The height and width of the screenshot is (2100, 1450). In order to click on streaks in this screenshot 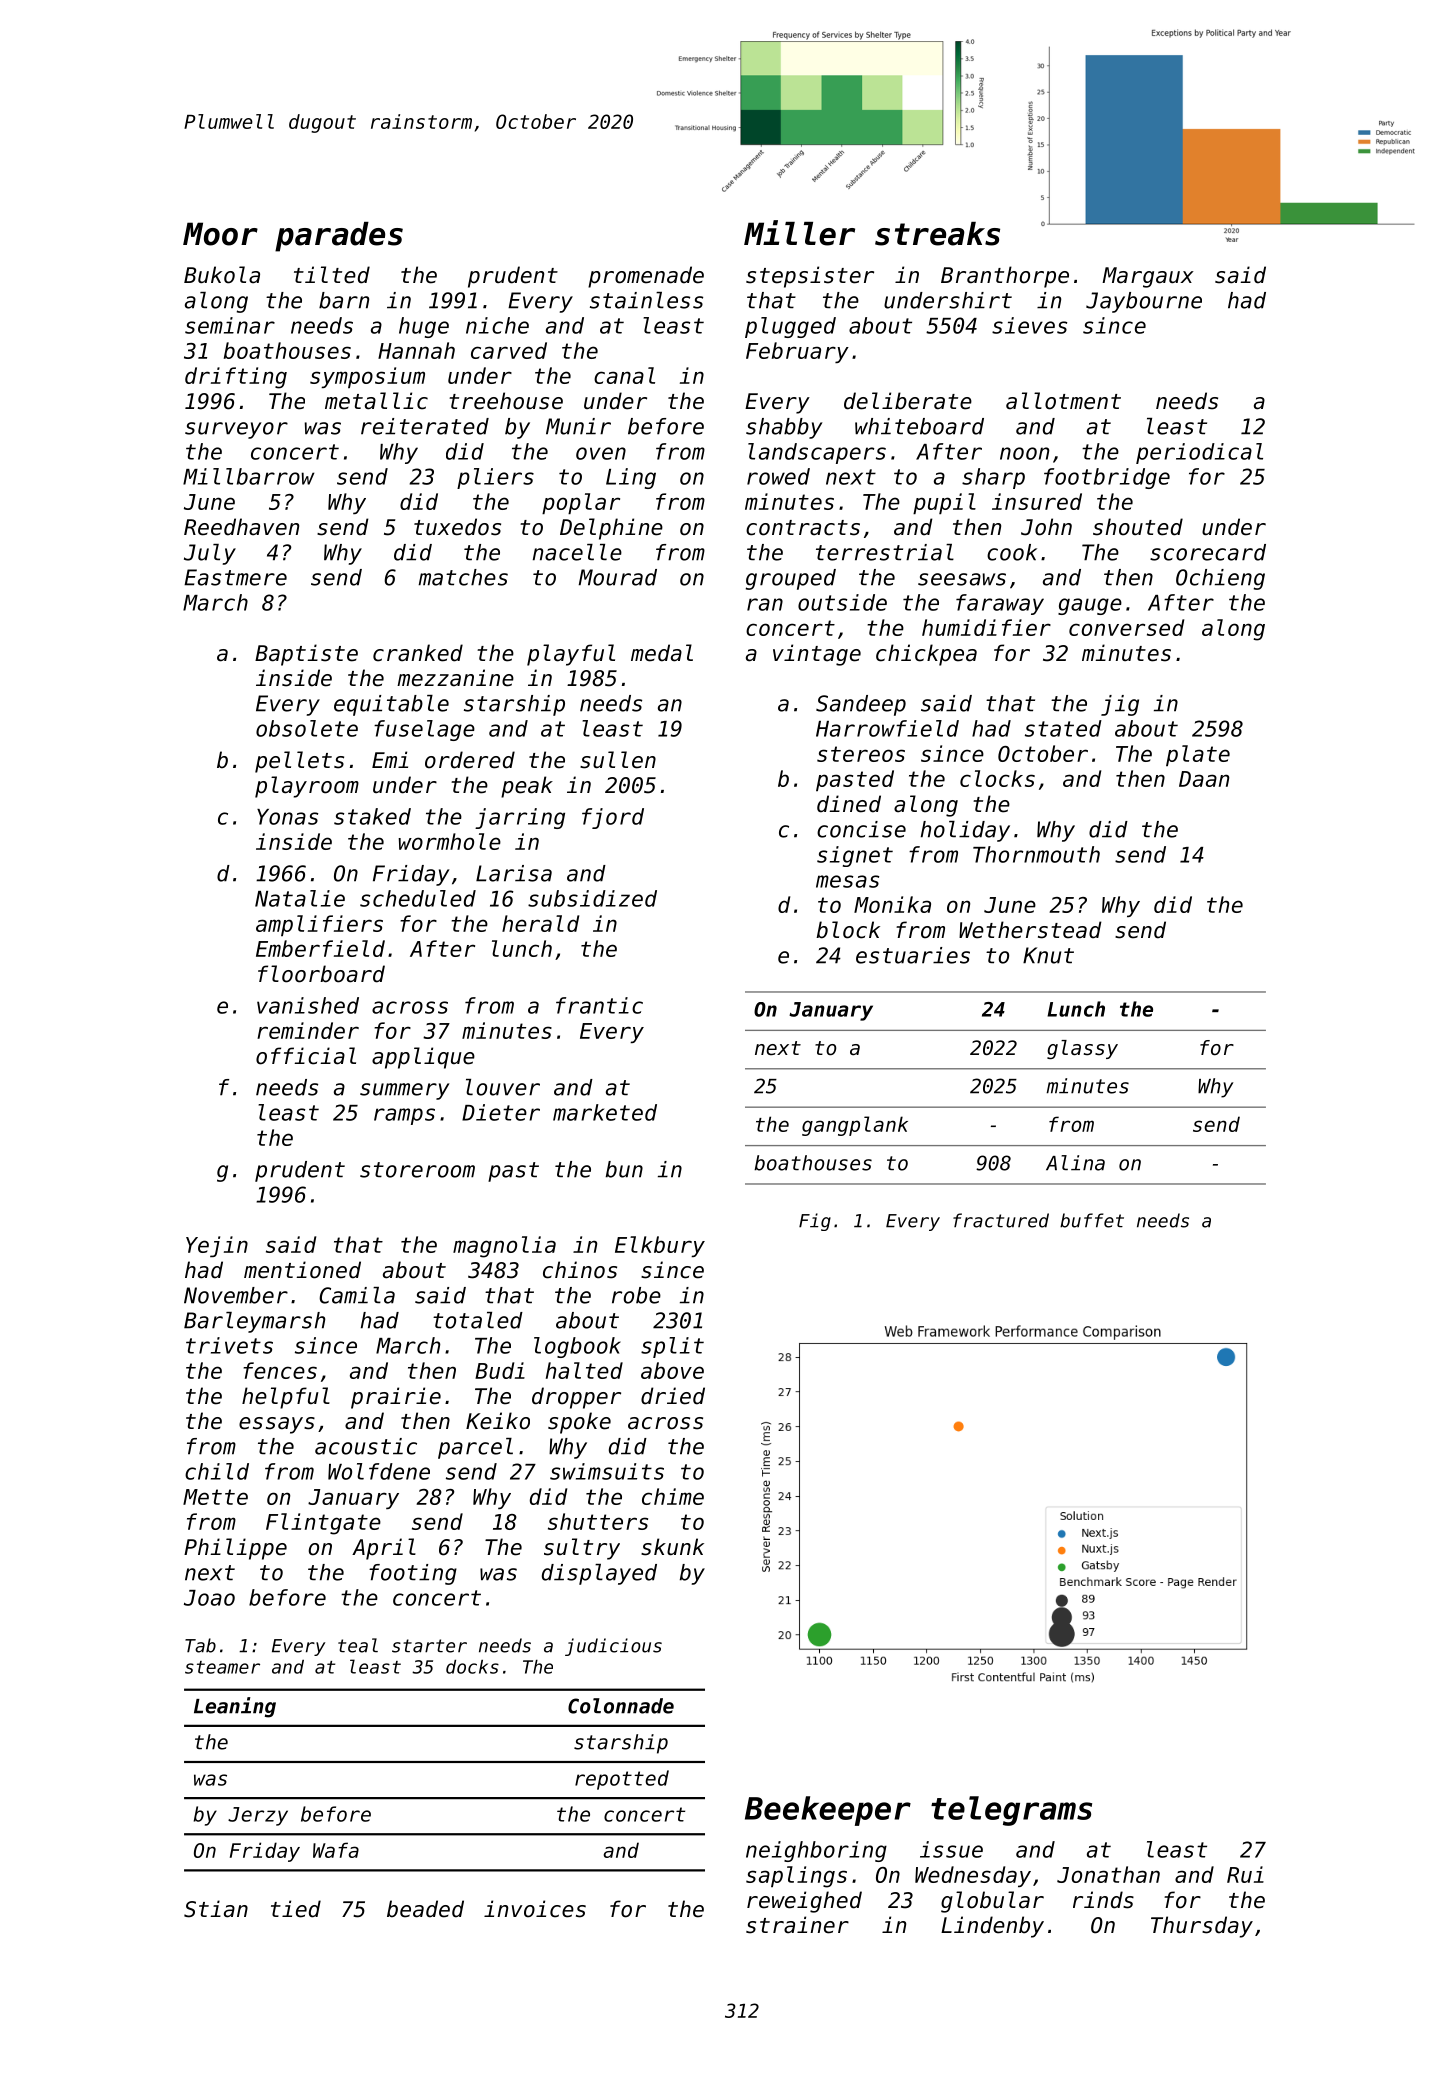, I will do `click(937, 234)`.
